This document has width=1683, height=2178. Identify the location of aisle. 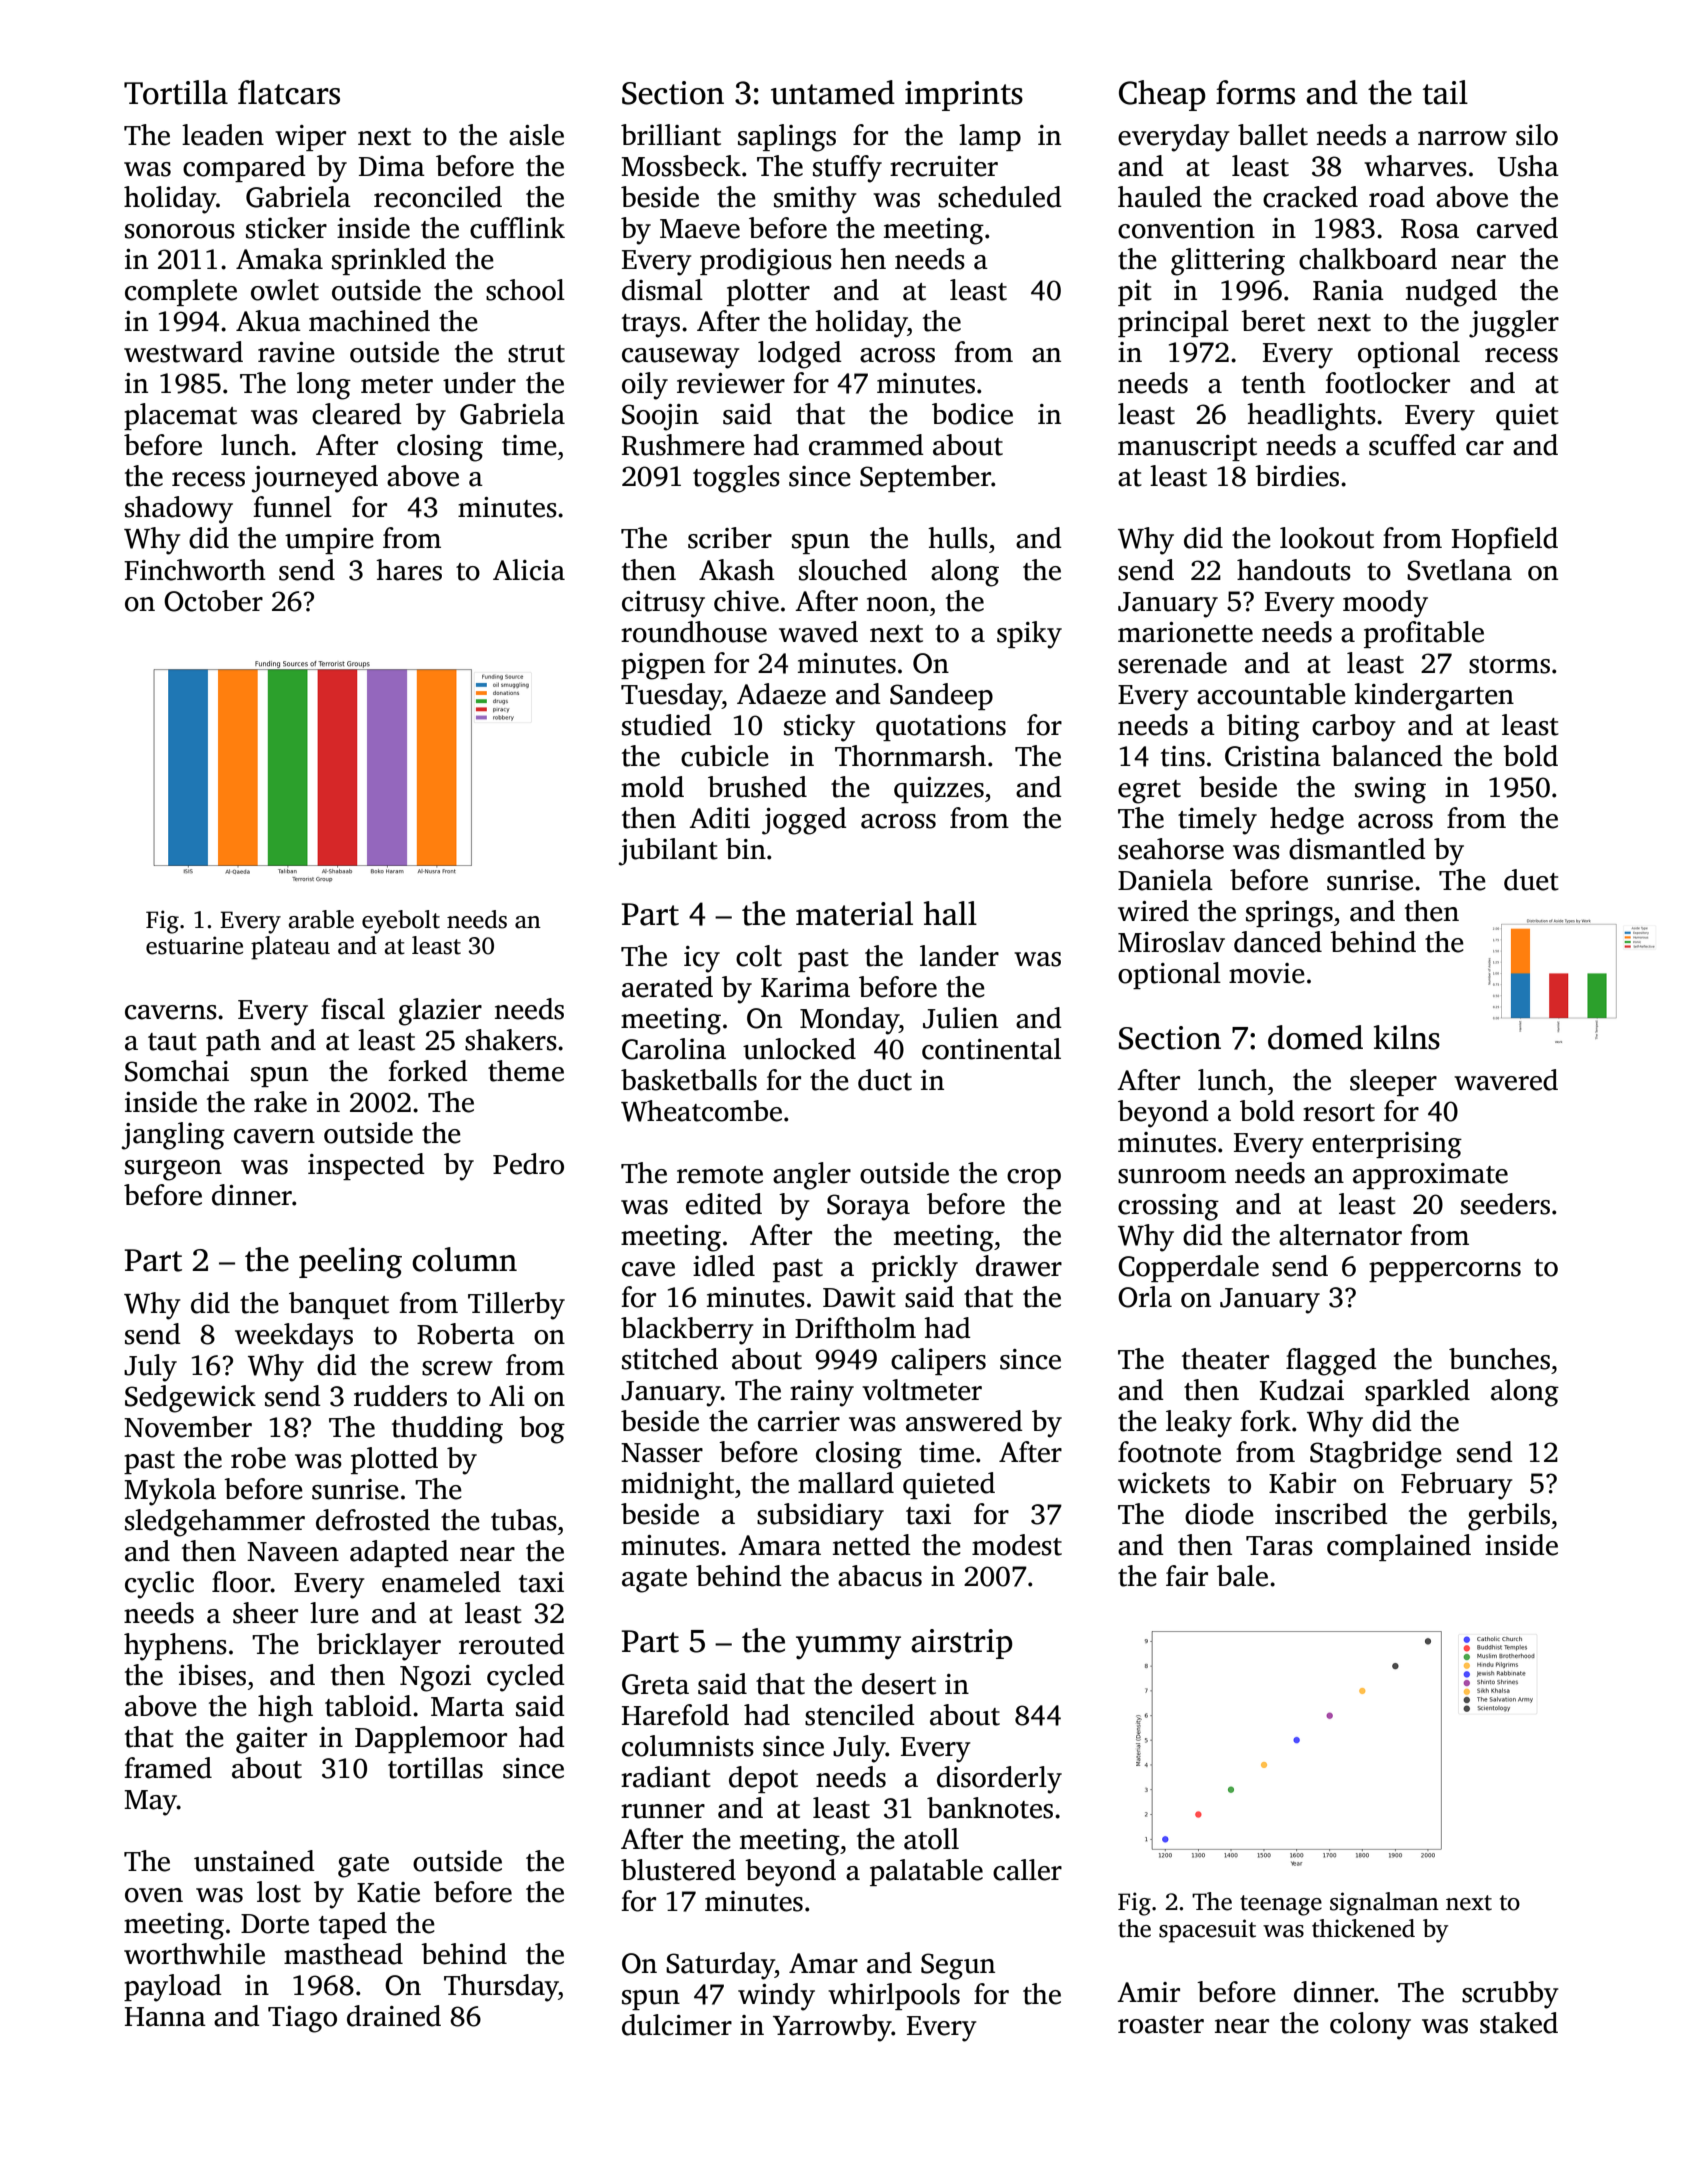
(536, 135).
